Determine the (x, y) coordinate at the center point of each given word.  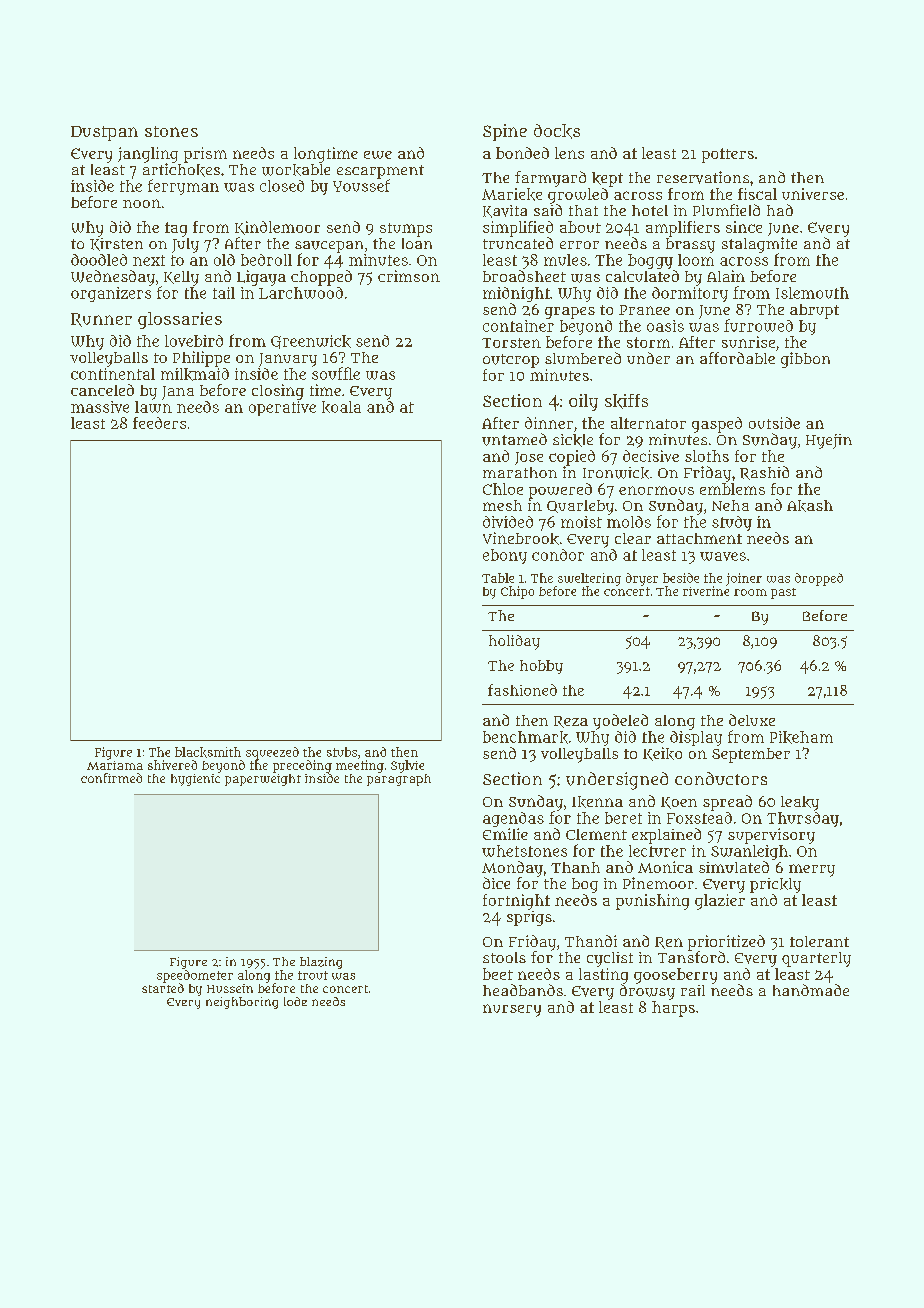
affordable (737, 358)
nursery (512, 1010)
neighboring (242, 1003)
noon (142, 203)
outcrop (511, 361)
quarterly (816, 959)
